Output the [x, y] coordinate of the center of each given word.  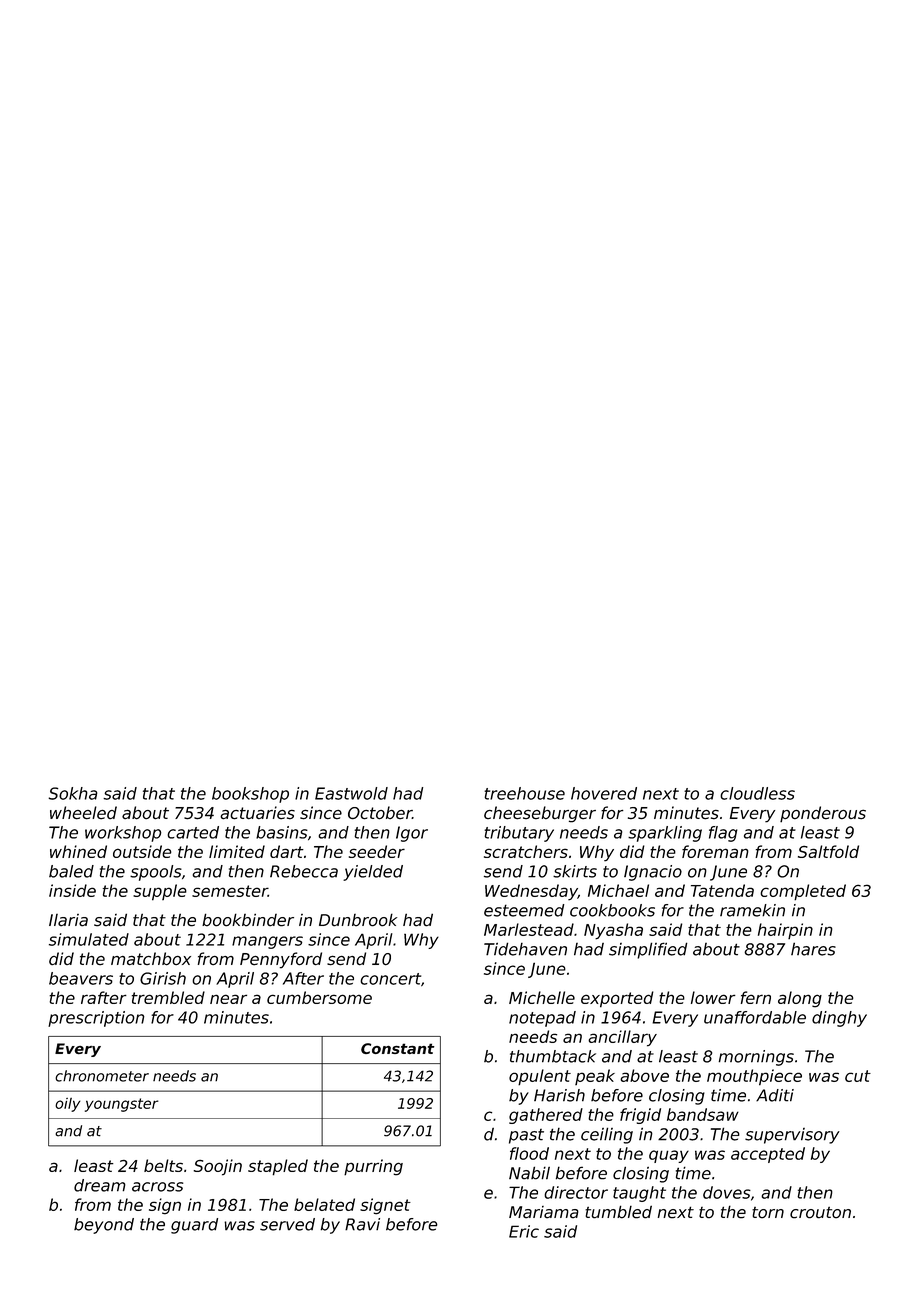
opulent [540, 1077]
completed [803, 892]
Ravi [362, 1224]
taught [639, 1194]
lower [713, 997]
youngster [122, 1105]
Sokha [73, 793]
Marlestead [529, 929]
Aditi [775, 1095]
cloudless [757, 793]
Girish [163, 978]
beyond [104, 1226]
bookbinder [248, 920]
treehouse [524, 793]
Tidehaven [525, 949]
